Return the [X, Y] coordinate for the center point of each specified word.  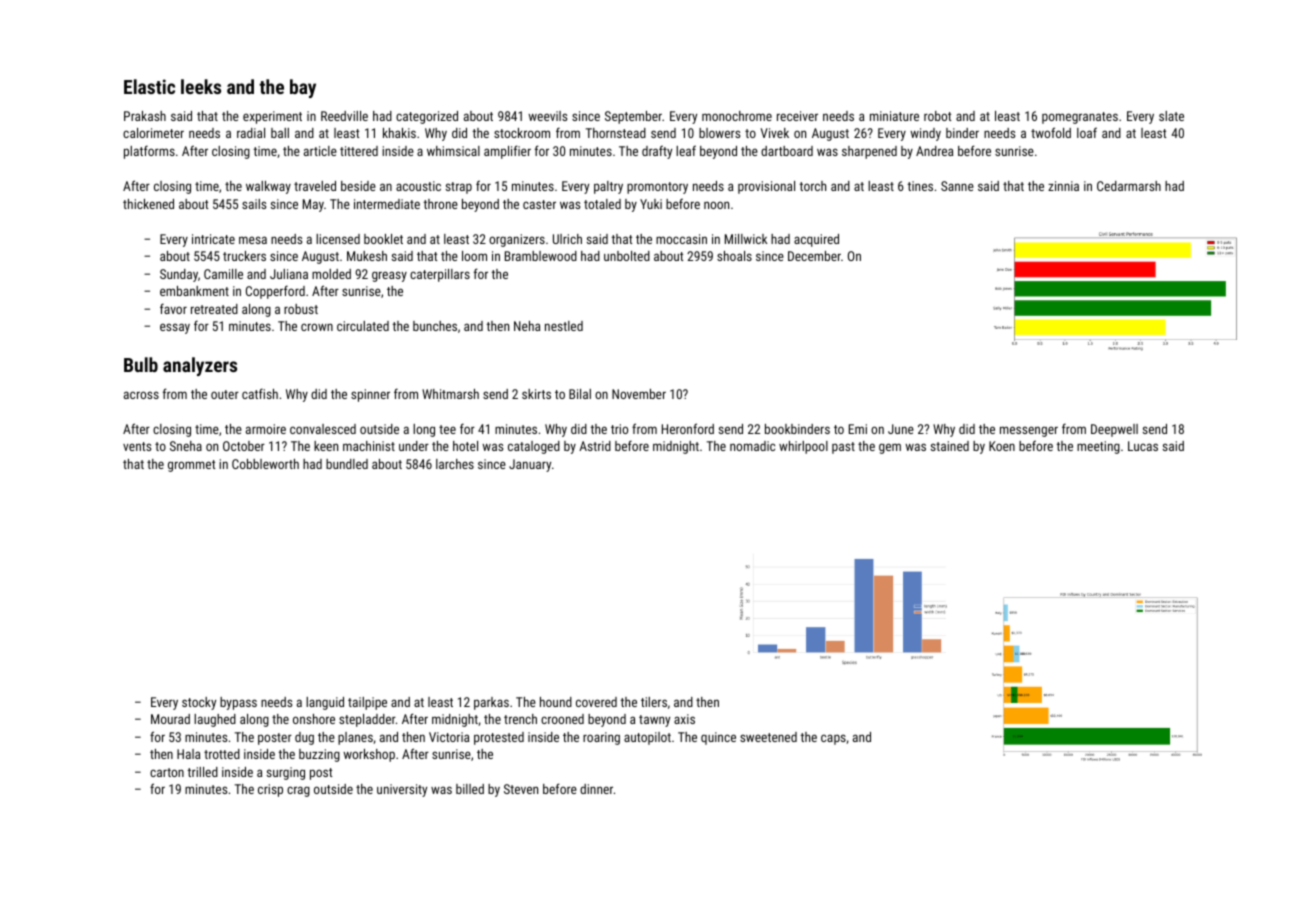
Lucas [1143, 446]
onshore [314, 719]
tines [920, 186]
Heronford [688, 428]
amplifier [507, 152]
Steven [521, 789]
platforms [149, 152]
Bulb [141, 364]
